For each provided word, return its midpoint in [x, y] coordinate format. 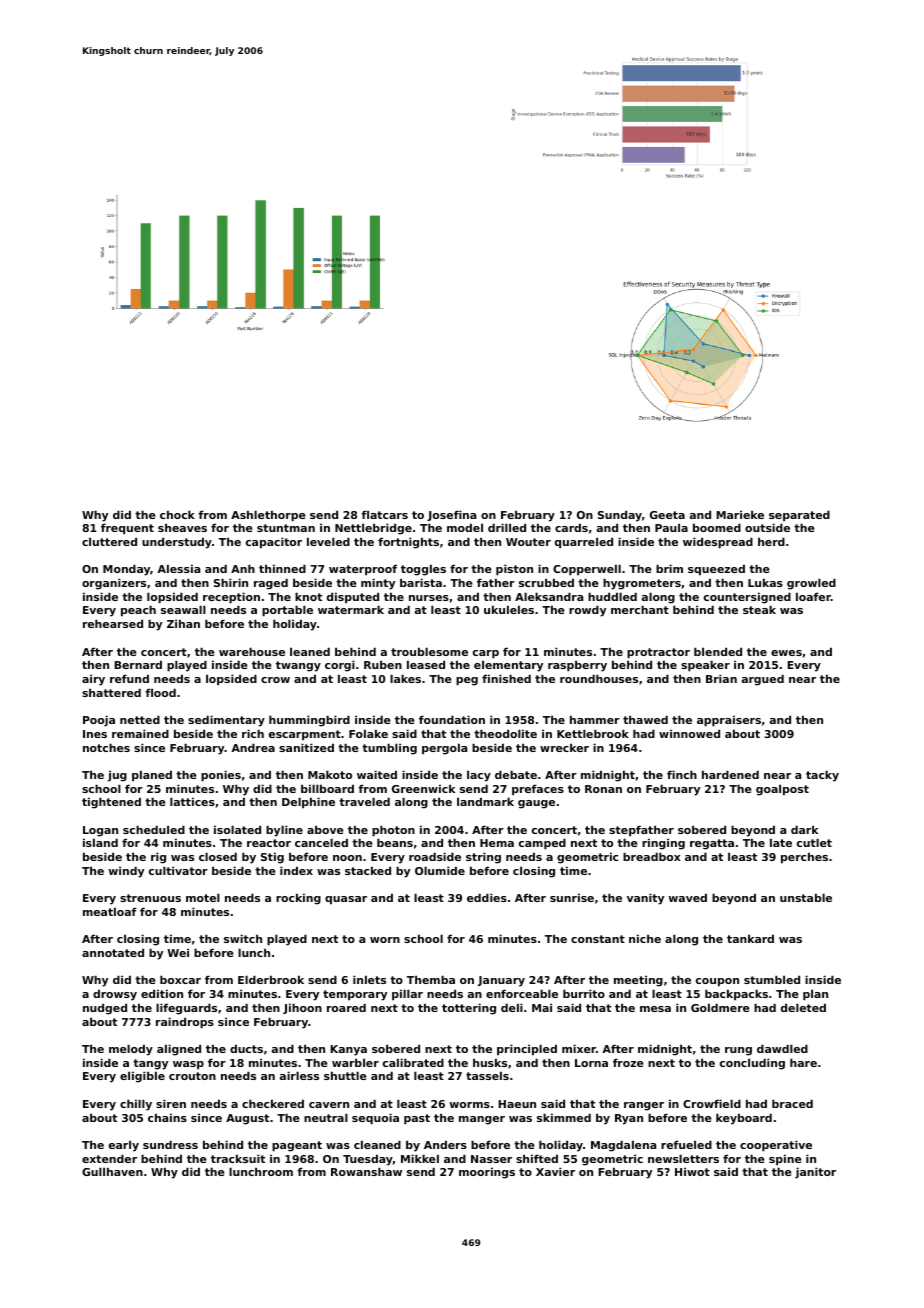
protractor [658, 653]
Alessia [178, 568]
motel [203, 897]
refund [129, 678]
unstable [806, 897]
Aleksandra [549, 596]
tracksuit [238, 1158]
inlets [369, 979]
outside [767, 527]
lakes [405, 678]
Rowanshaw [366, 1171]
